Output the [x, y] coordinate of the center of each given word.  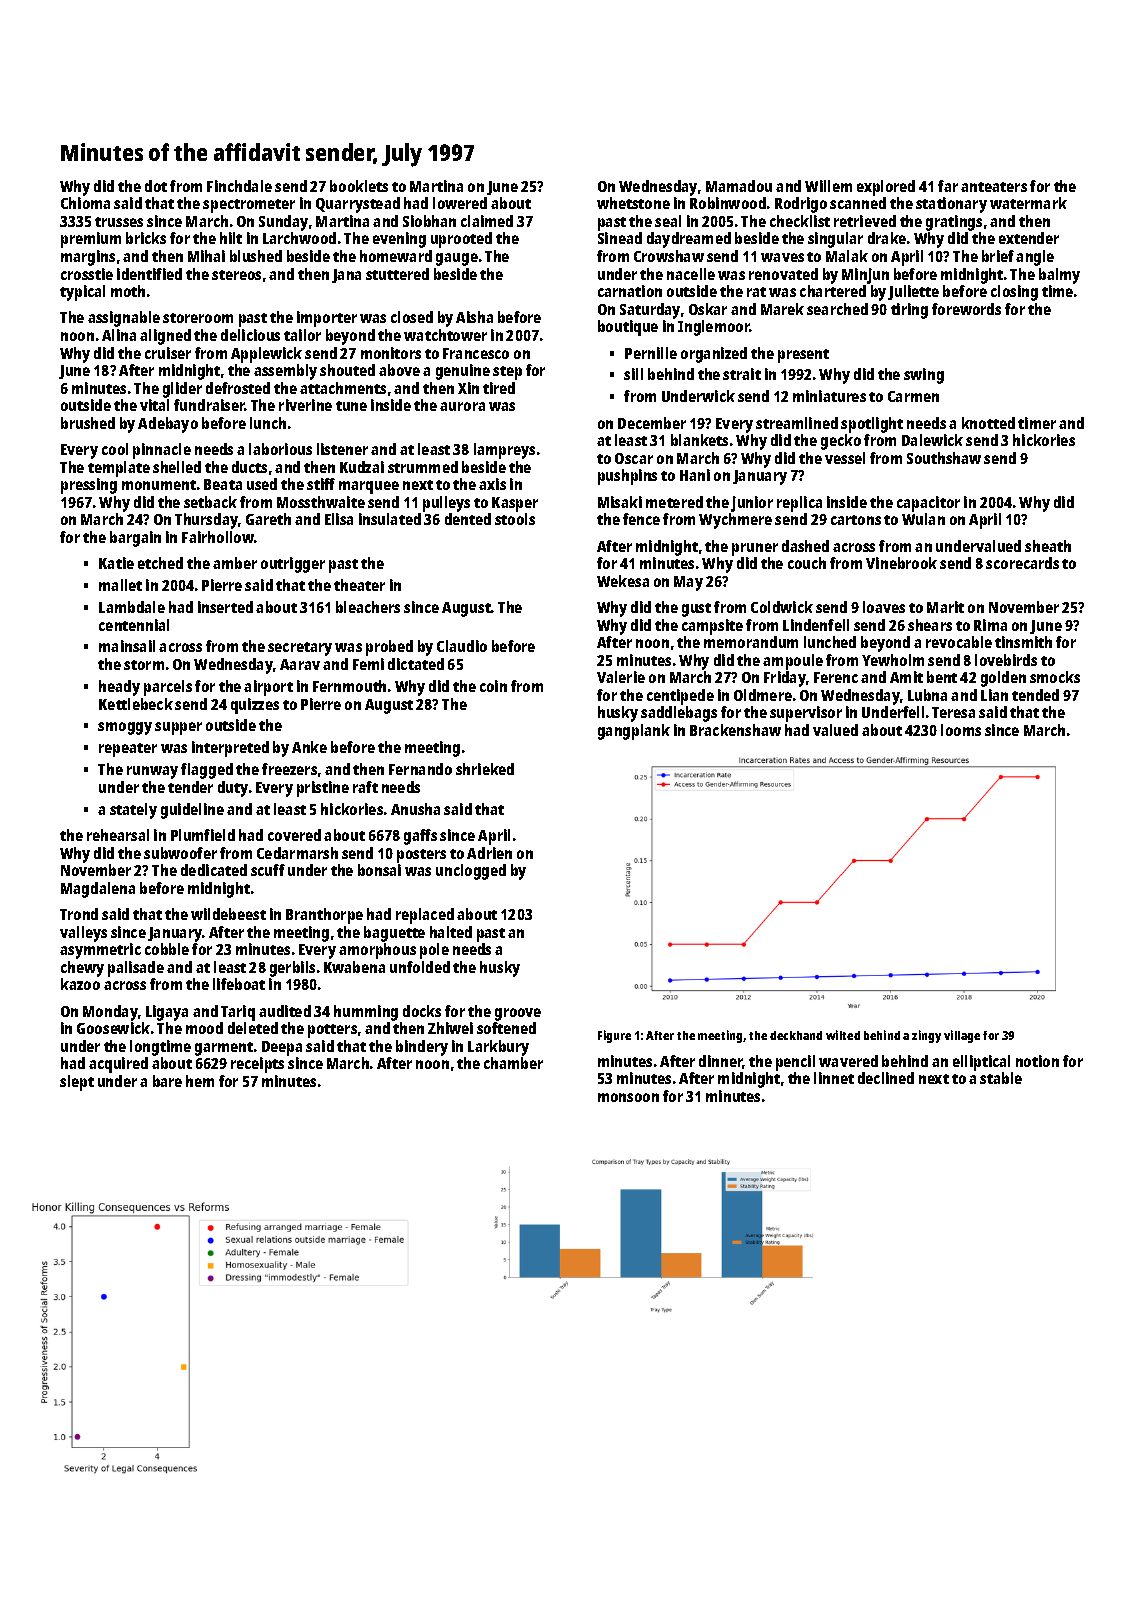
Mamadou [739, 186]
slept [77, 1083]
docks [422, 1011]
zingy [926, 1036]
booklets [359, 186]
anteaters [994, 187]
